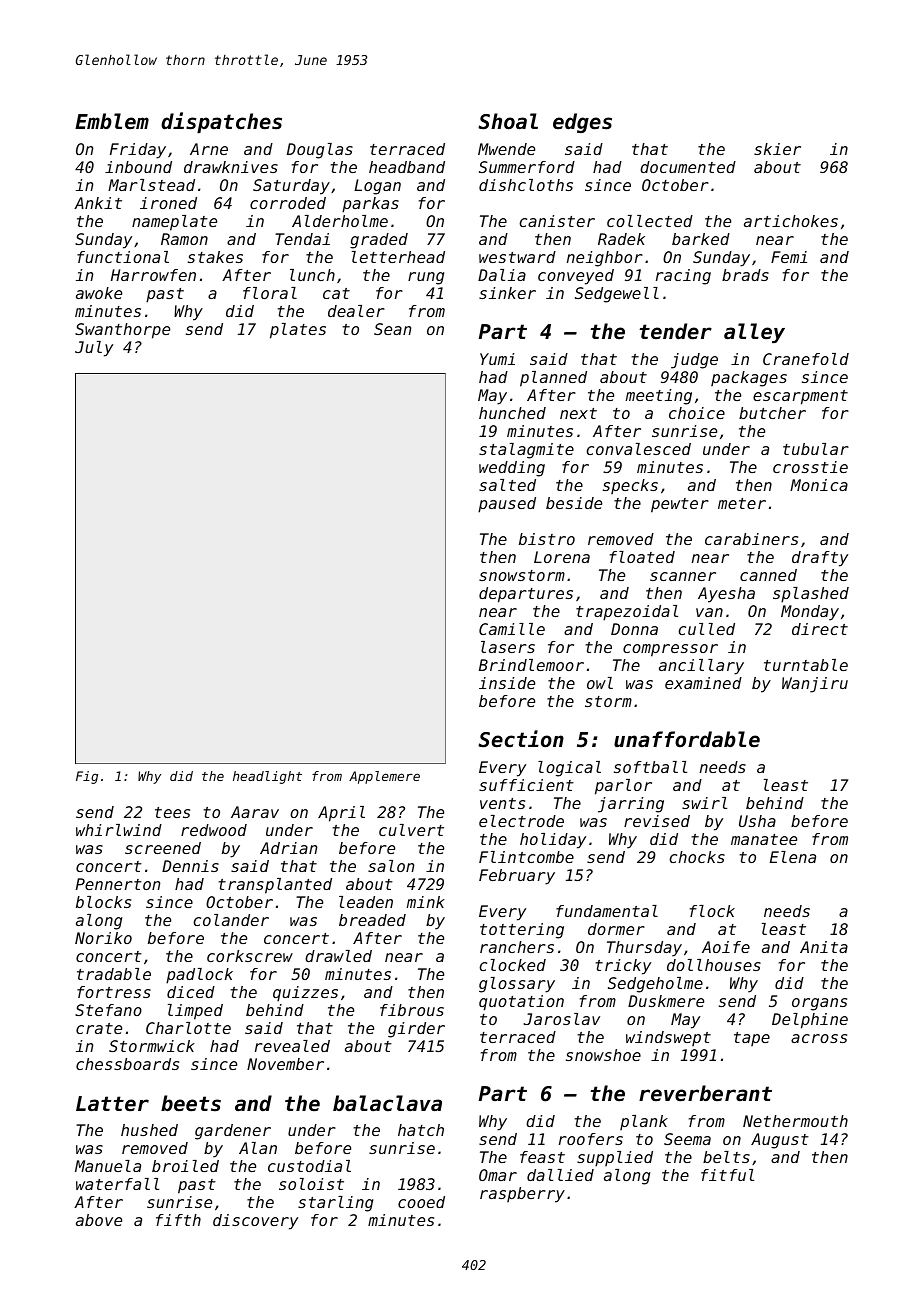  What do you see at coordinates (87, 777) in the document?
I see `Fig` at bounding box center [87, 777].
